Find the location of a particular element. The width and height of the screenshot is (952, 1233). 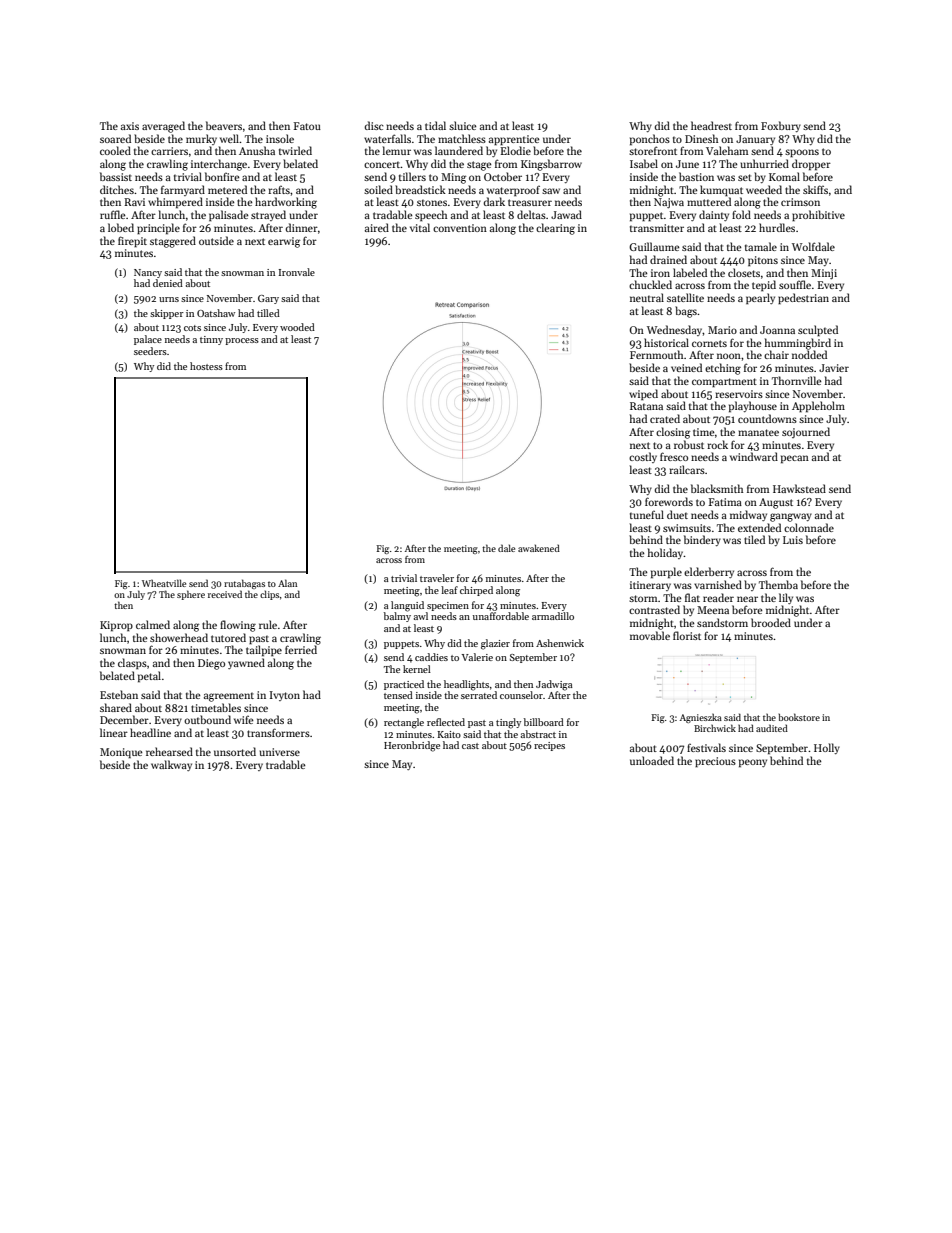

soared is located at coordinates (115, 138).
